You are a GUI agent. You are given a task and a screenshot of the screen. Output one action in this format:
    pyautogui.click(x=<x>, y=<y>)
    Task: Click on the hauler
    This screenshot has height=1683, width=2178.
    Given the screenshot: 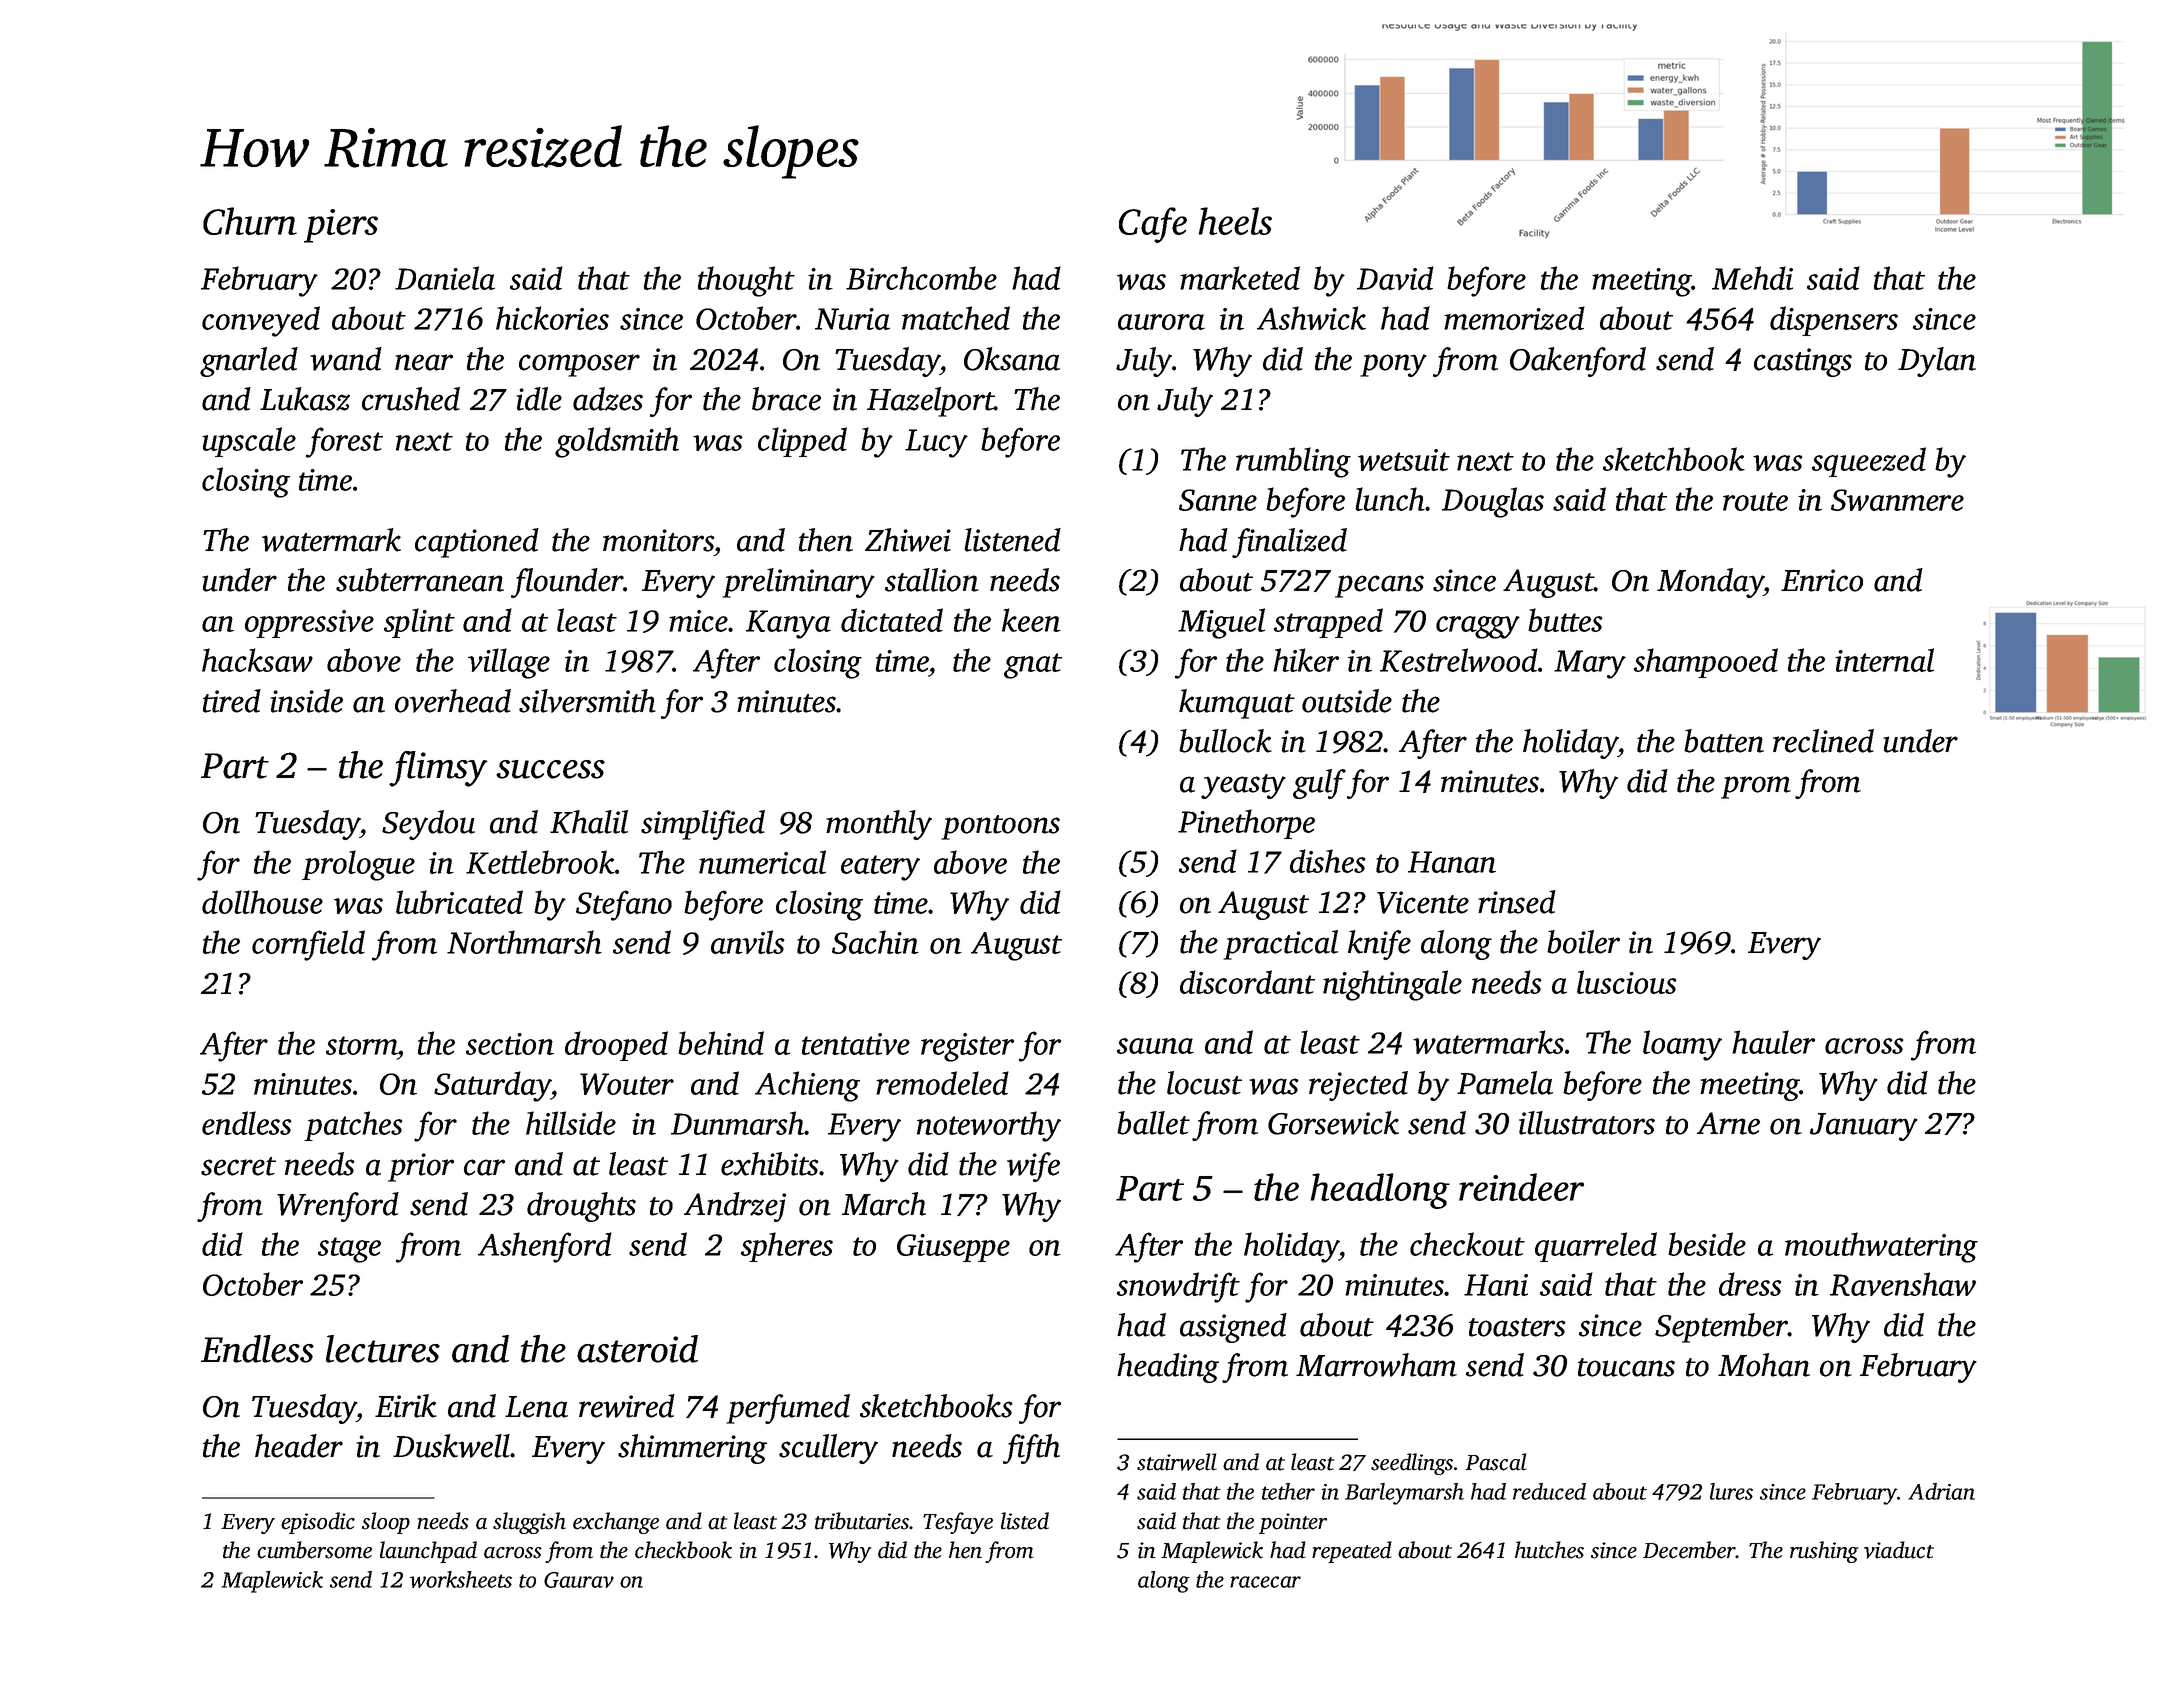 What is the action you would take?
    pyautogui.click(x=1773, y=1042)
